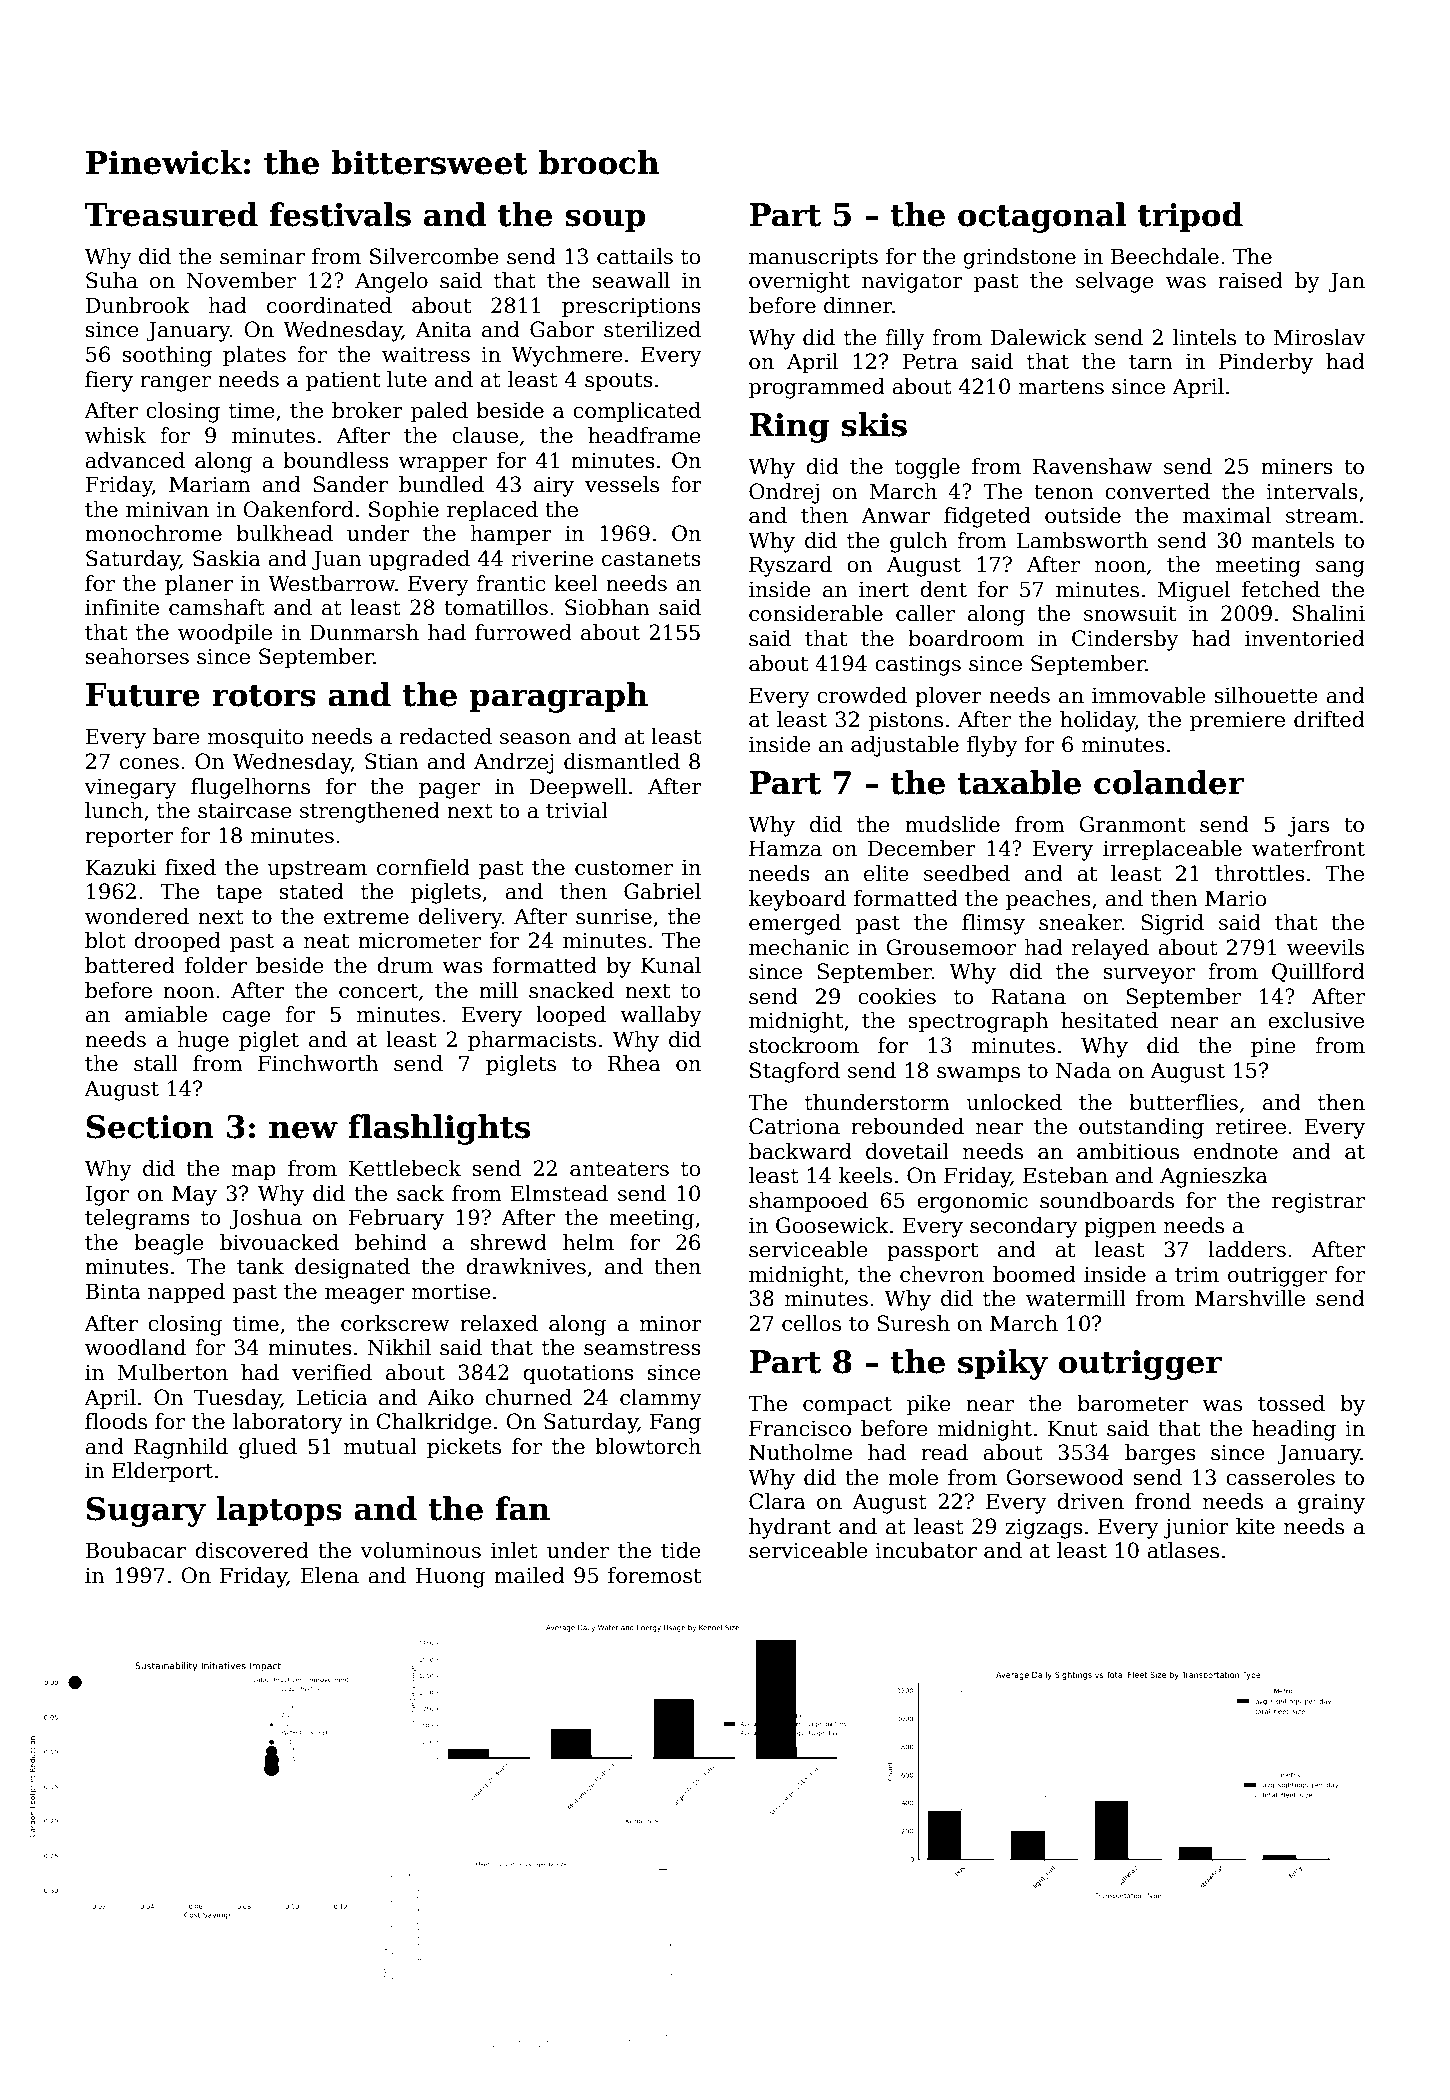 The image size is (1450, 2100). Describe the element at coordinates (605, 221) in the document. I see `soup` at that location.
